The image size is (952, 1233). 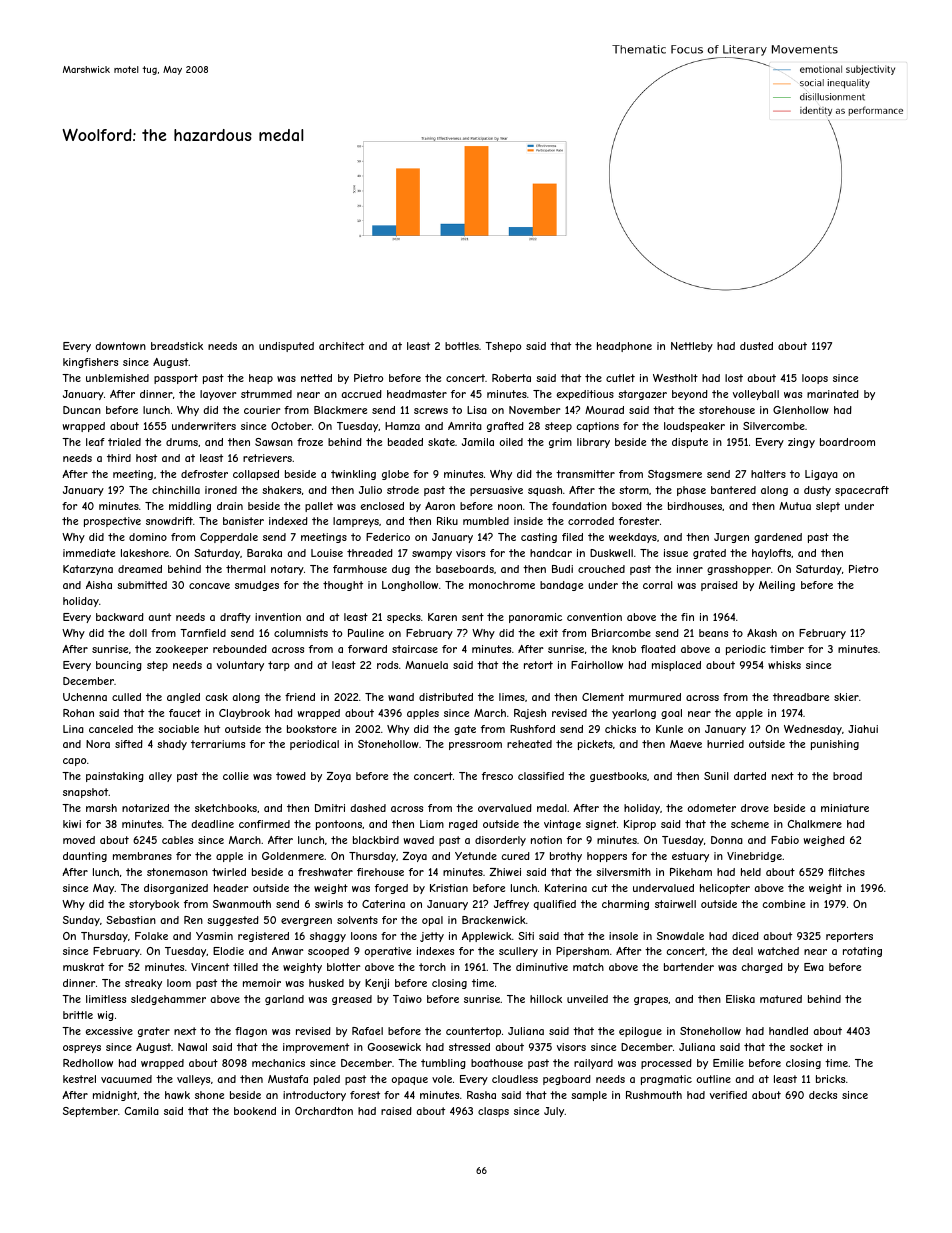 What do you see at coordinates (823, 1095) in the image?
I see `decks` at bounding box center [823, 1095].
